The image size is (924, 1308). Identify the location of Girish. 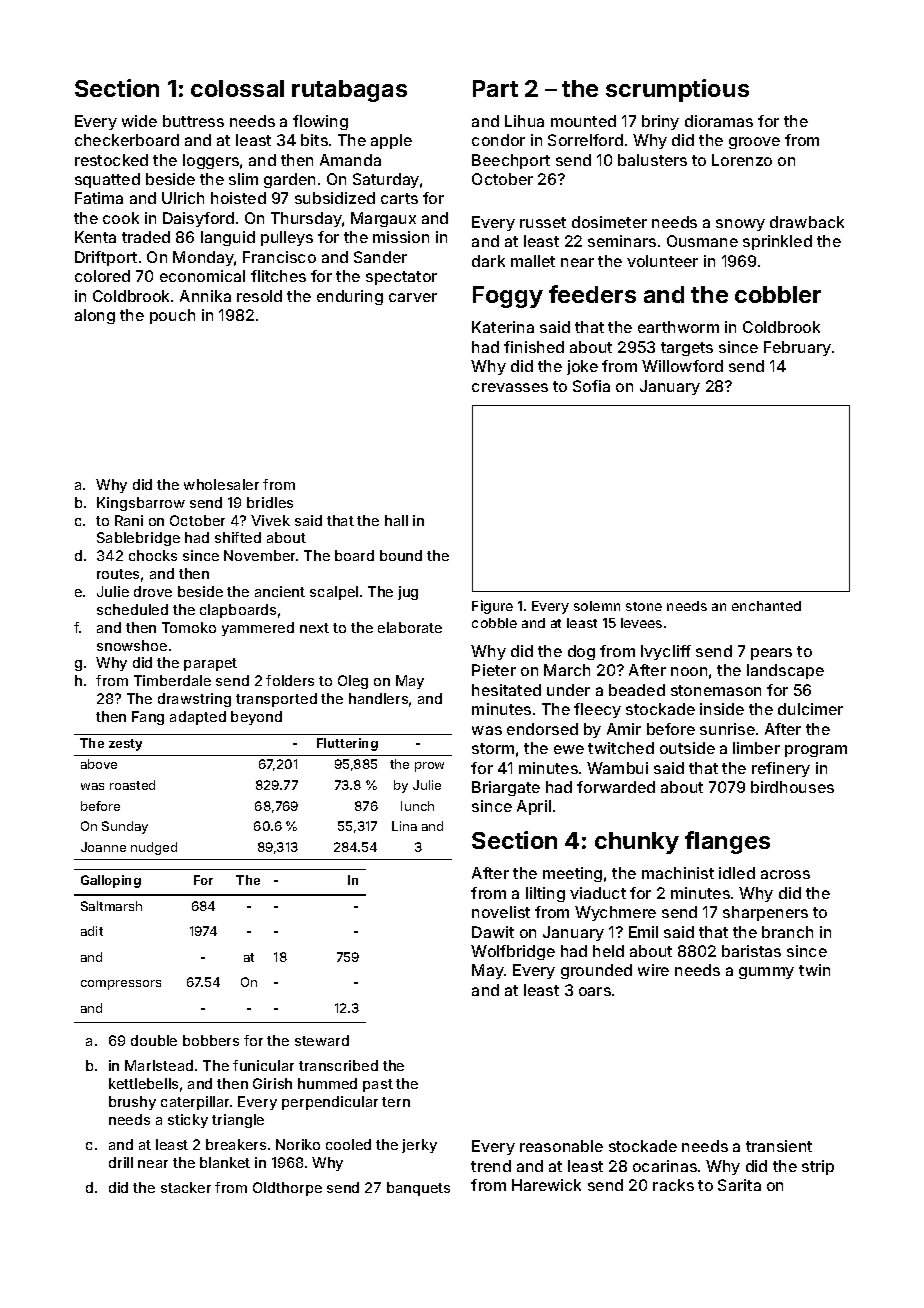
(272, 1083).
